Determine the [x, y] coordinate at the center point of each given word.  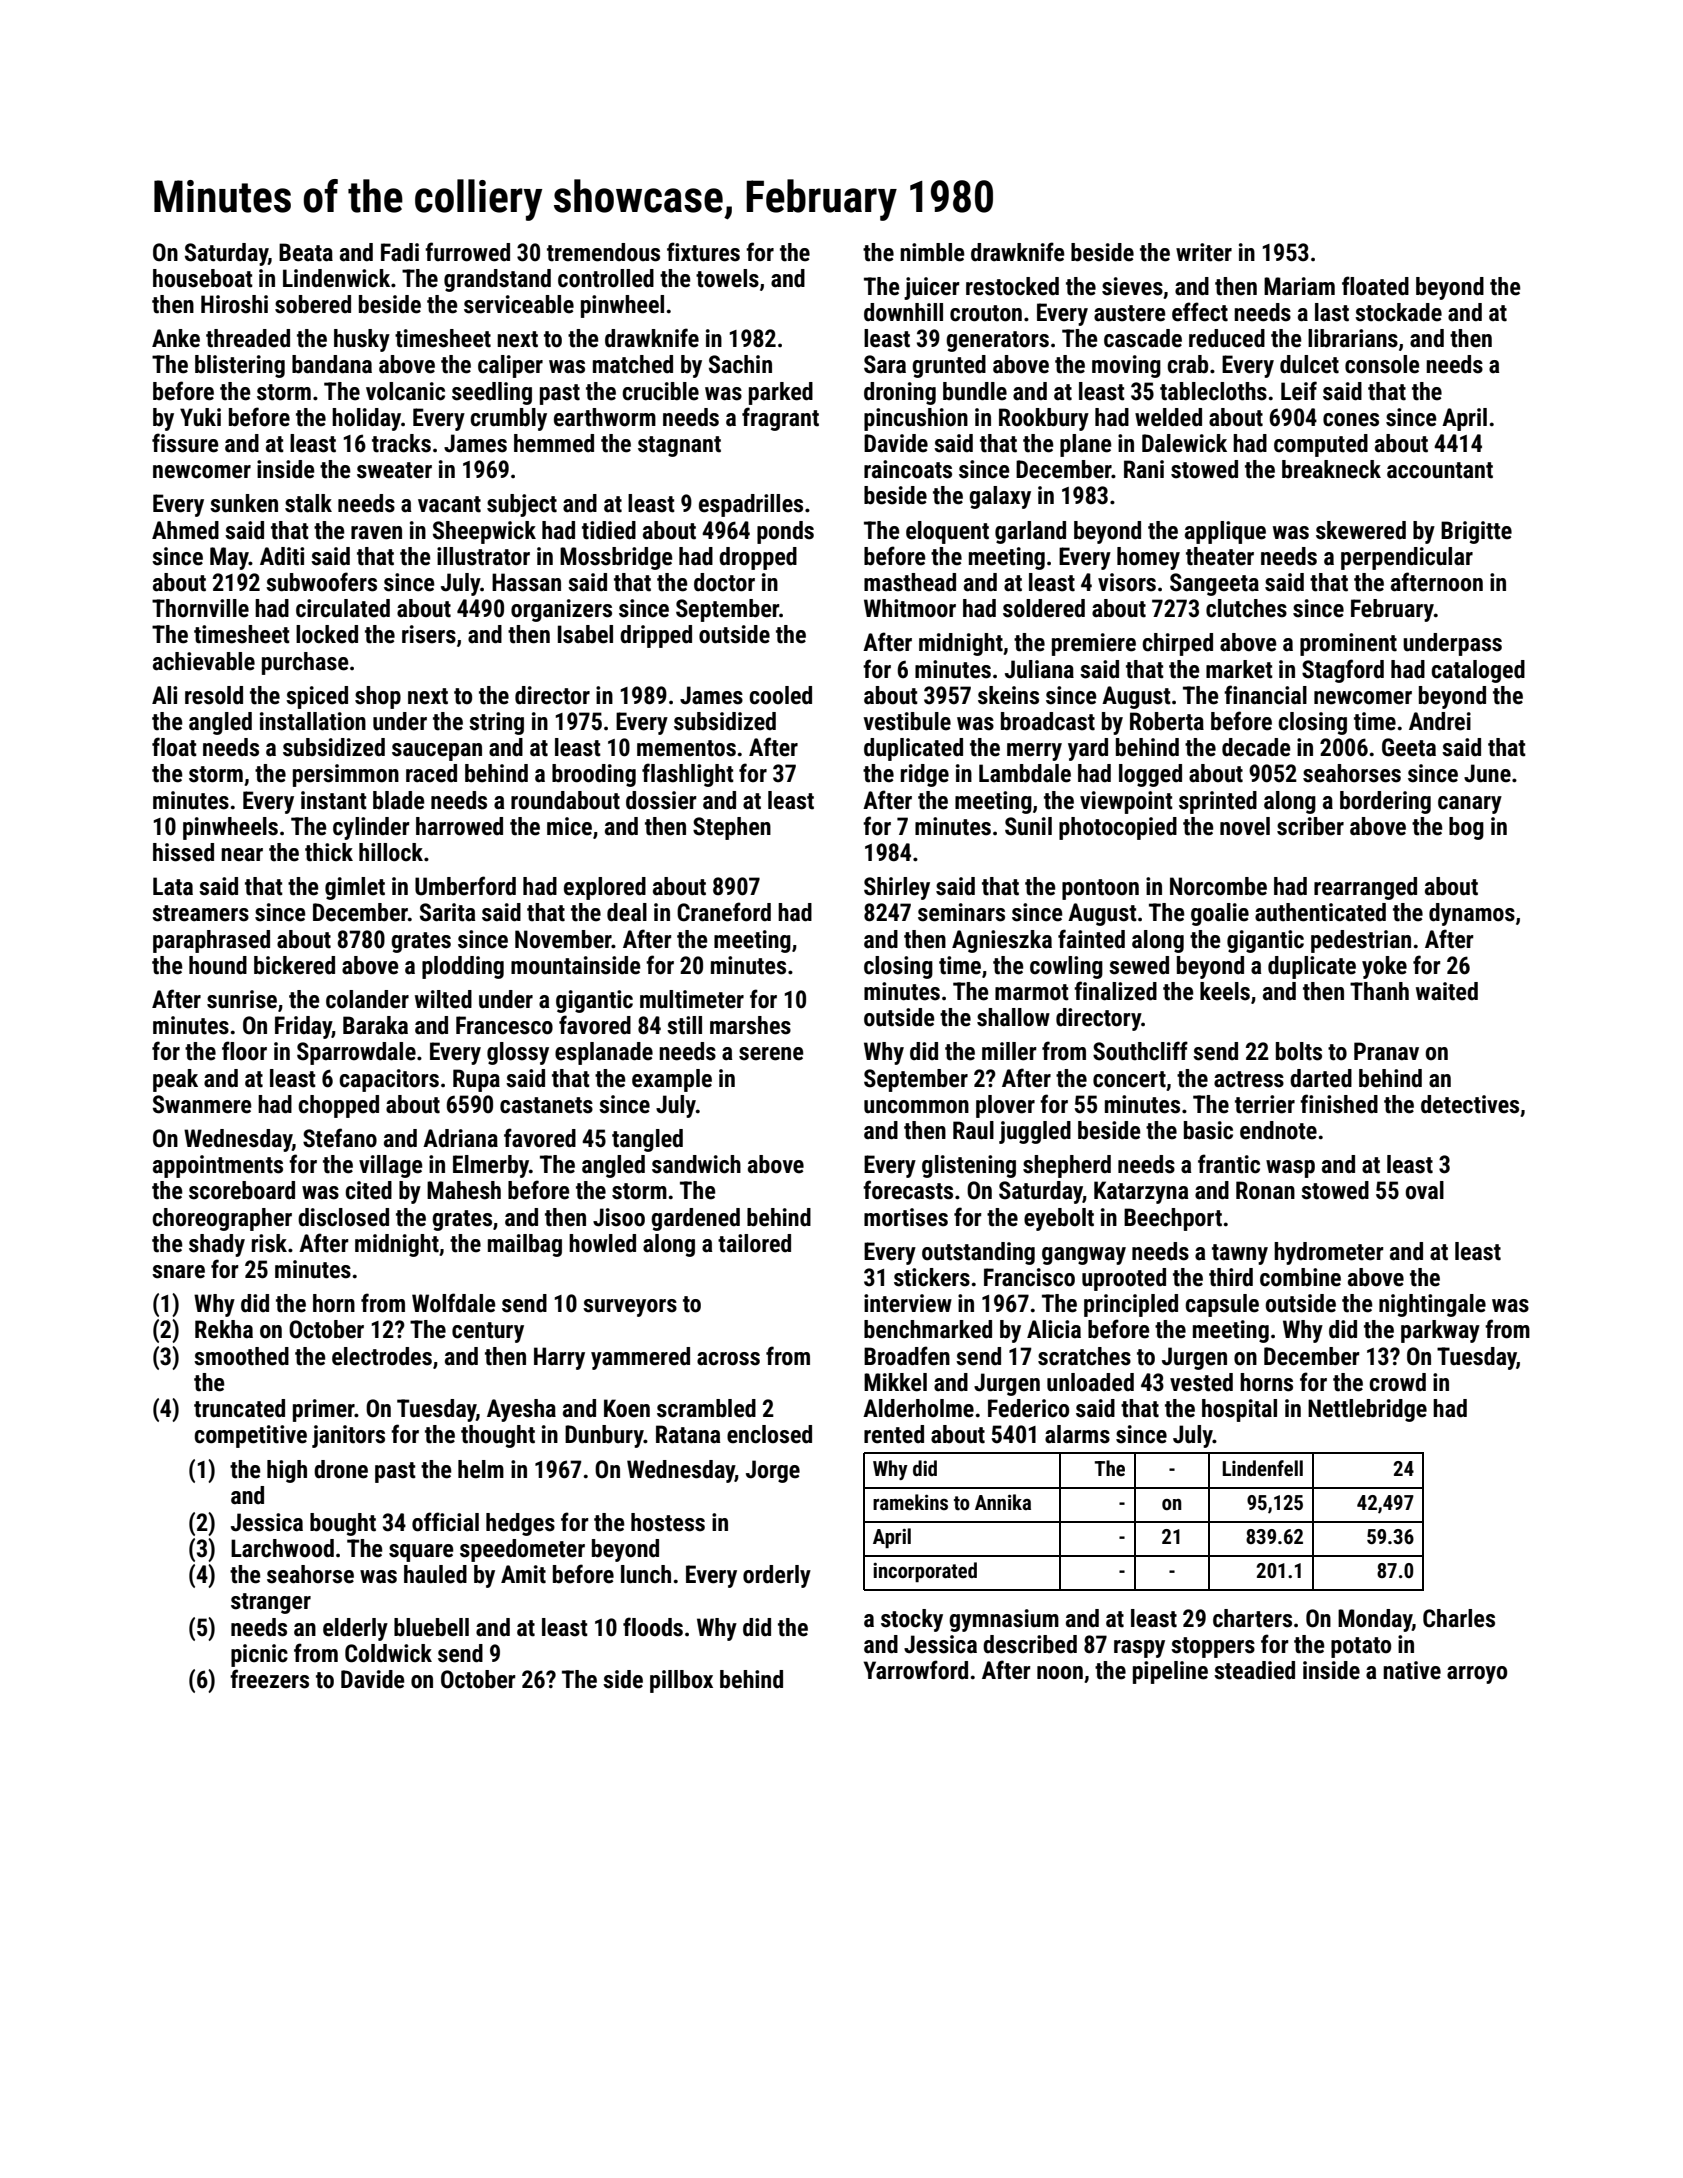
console [1382, 364]
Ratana [688, 1434]
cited [368, 1190]
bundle [975, 391]
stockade [1398, 312]
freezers [269, 1679]
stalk [308, 503]
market [1239, 669]
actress [1249, 1079]
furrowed [467, 252]
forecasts [908, 1190]
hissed [183, 852]
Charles [1459, 1618]
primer [324, 1410]
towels [727, 278]
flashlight [688, 775]
